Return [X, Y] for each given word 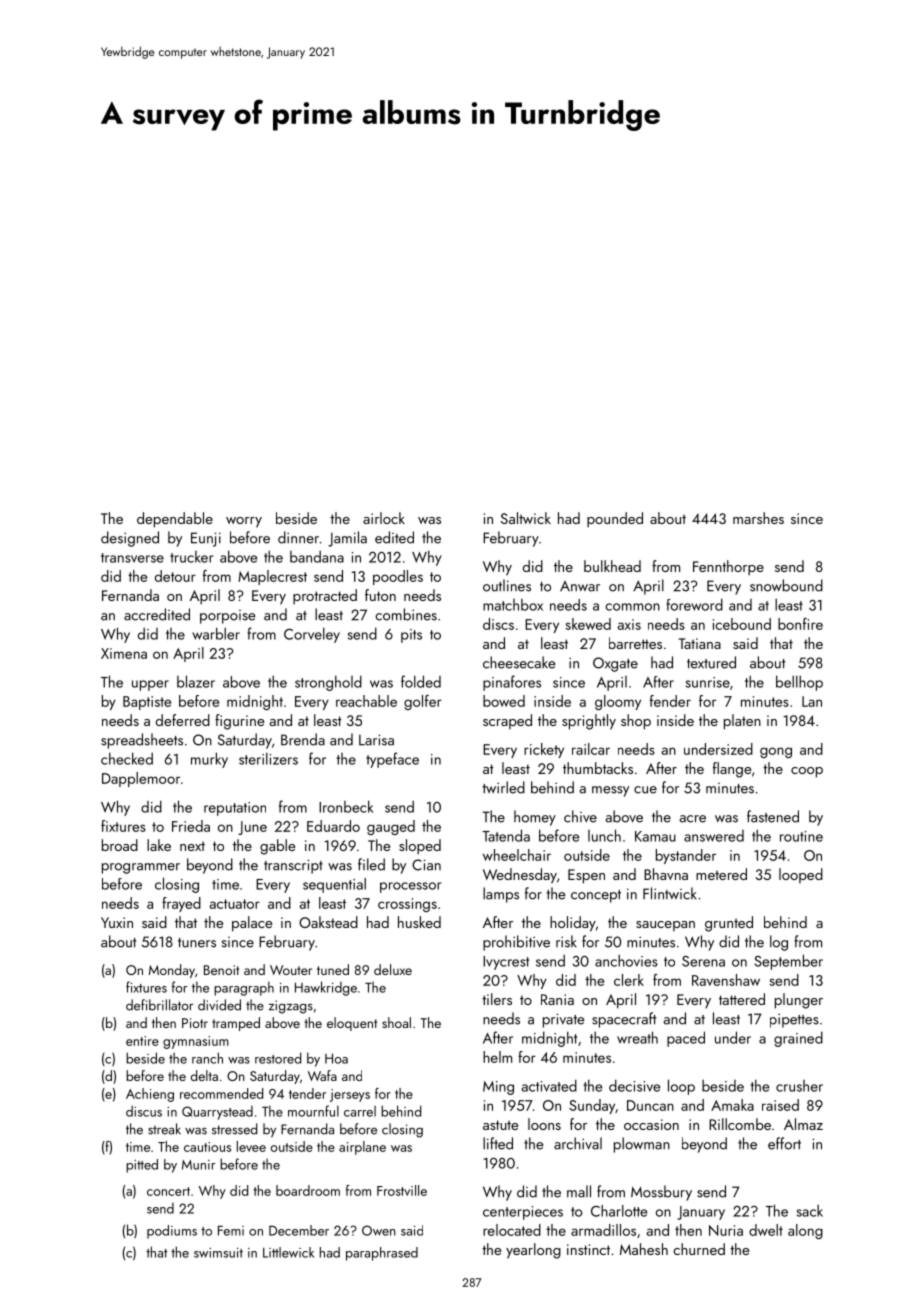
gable [277, 847]
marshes [758, 518]
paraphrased [382, 1254]
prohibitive [516, 943]
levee [251, 1146]
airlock [384, 518]
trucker [191, 557]
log [779, 943]
